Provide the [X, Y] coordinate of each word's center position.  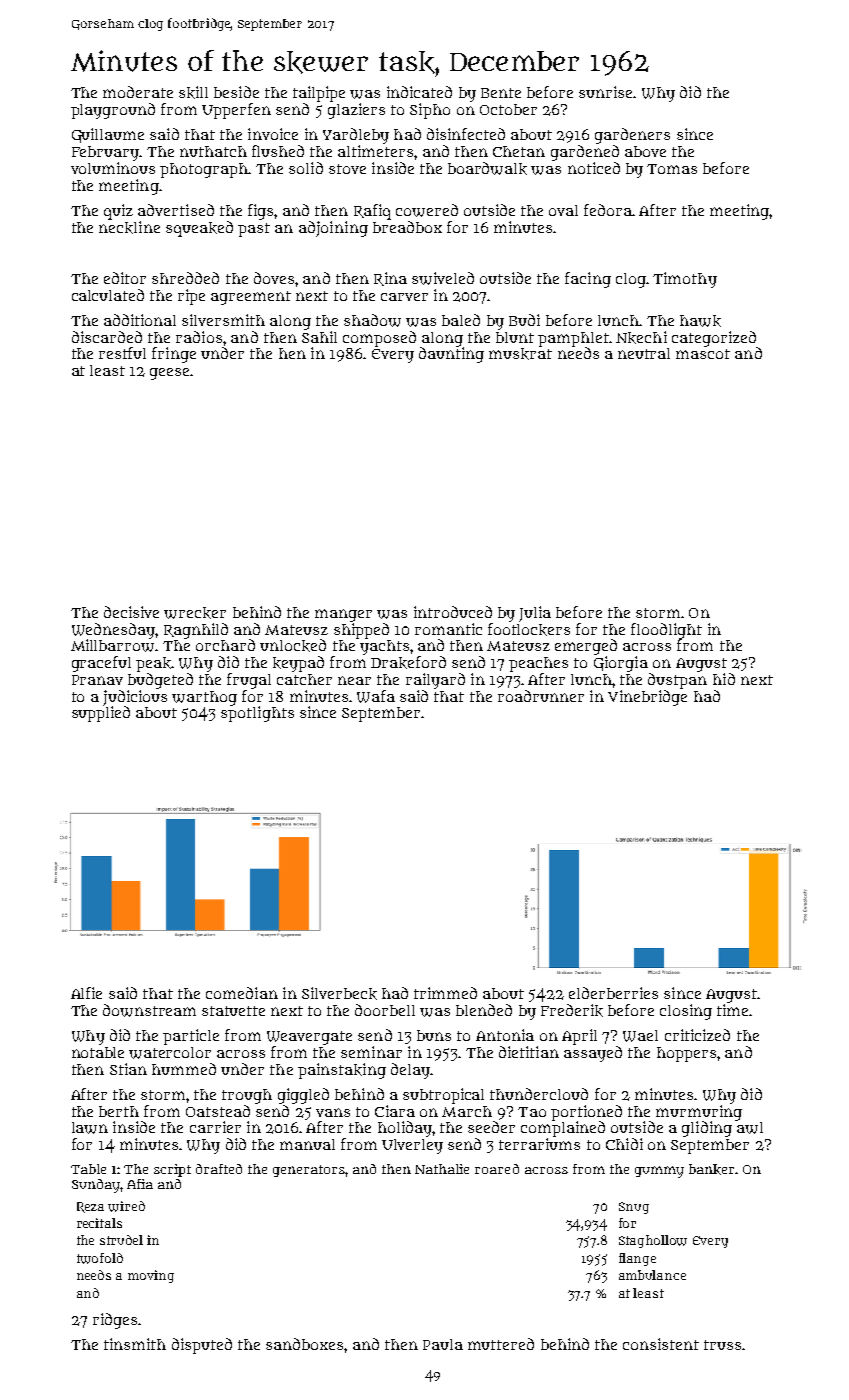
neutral [644, 353]
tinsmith [135, 1344]
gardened [585, 153]
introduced [453, 612]
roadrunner [541, 696]
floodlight [666, 631]
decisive [131, 612]
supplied [101, 714]
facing [588, 280]
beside [236, 92]
